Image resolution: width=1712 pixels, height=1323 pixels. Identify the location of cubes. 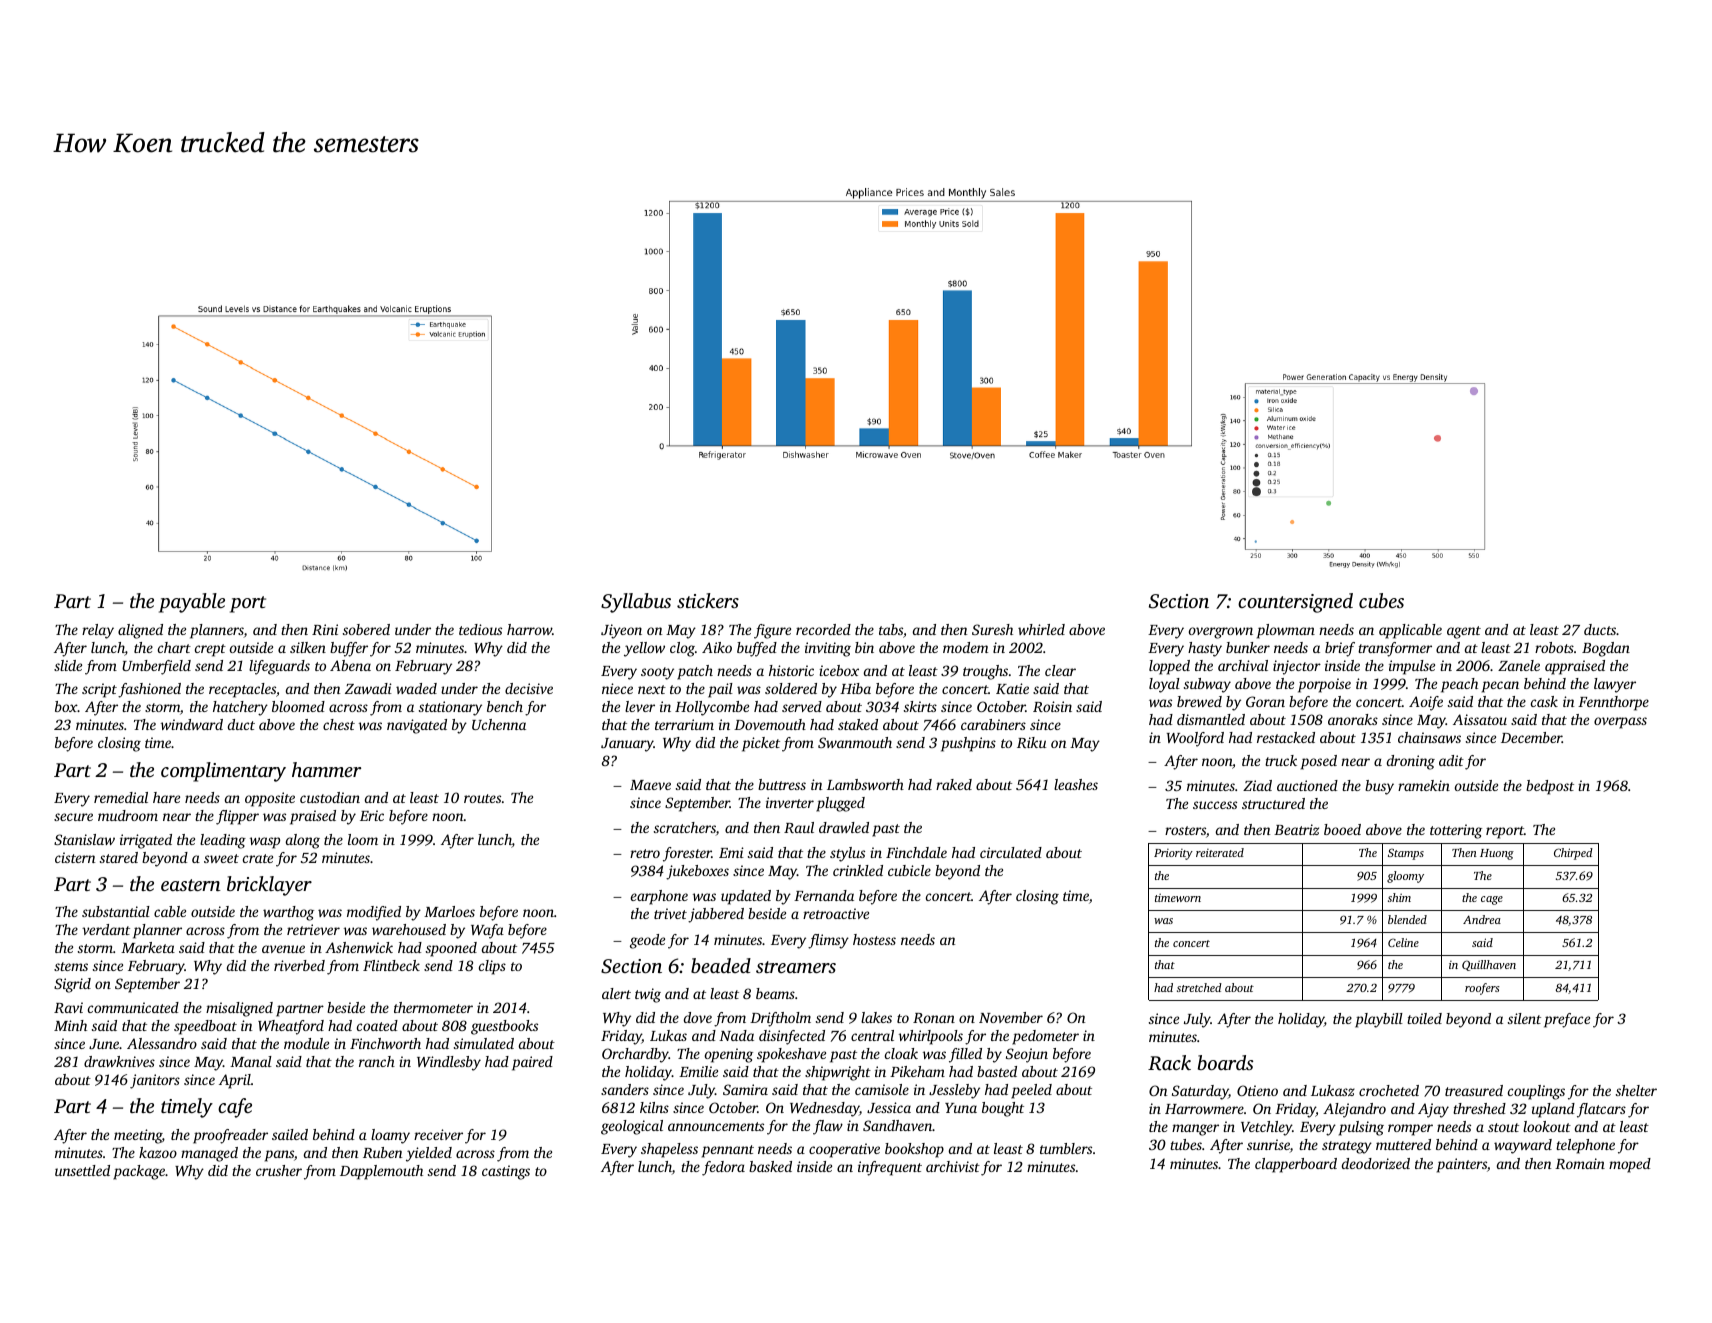
(1381, 600).
